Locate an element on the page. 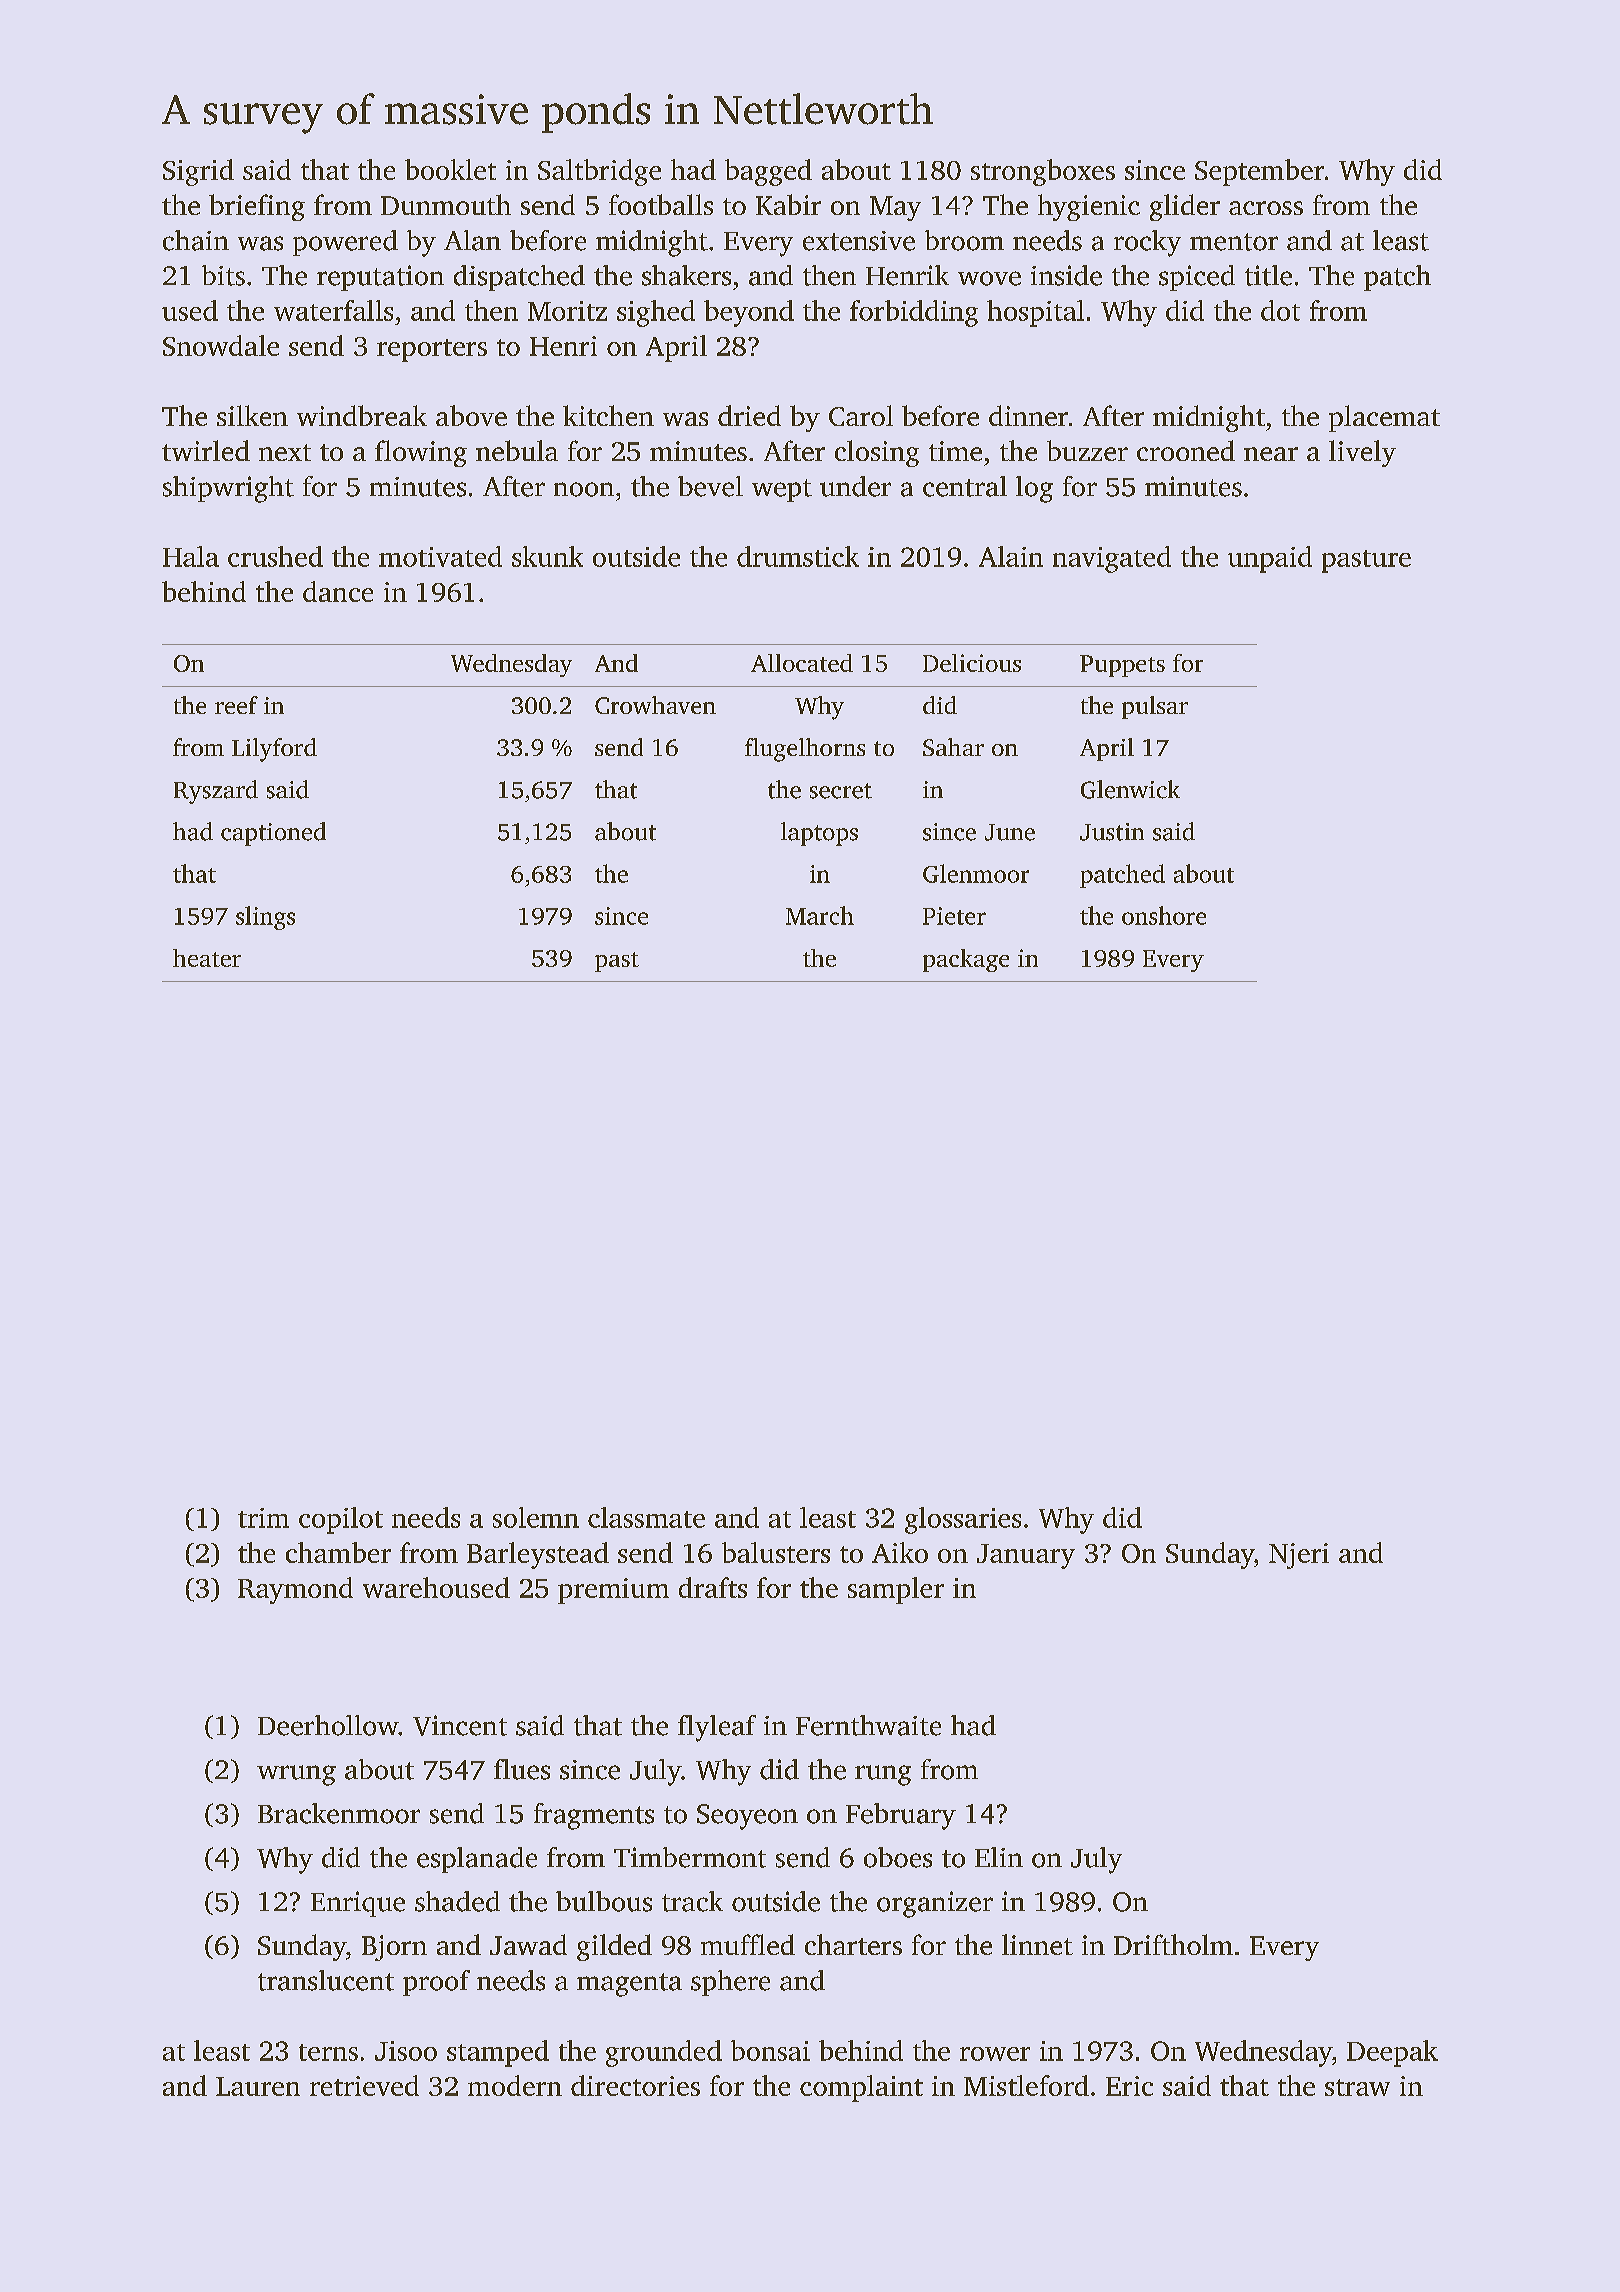 The height and width of the page is (2292, 1620). translucent is located at coordinates (326, 1980).
